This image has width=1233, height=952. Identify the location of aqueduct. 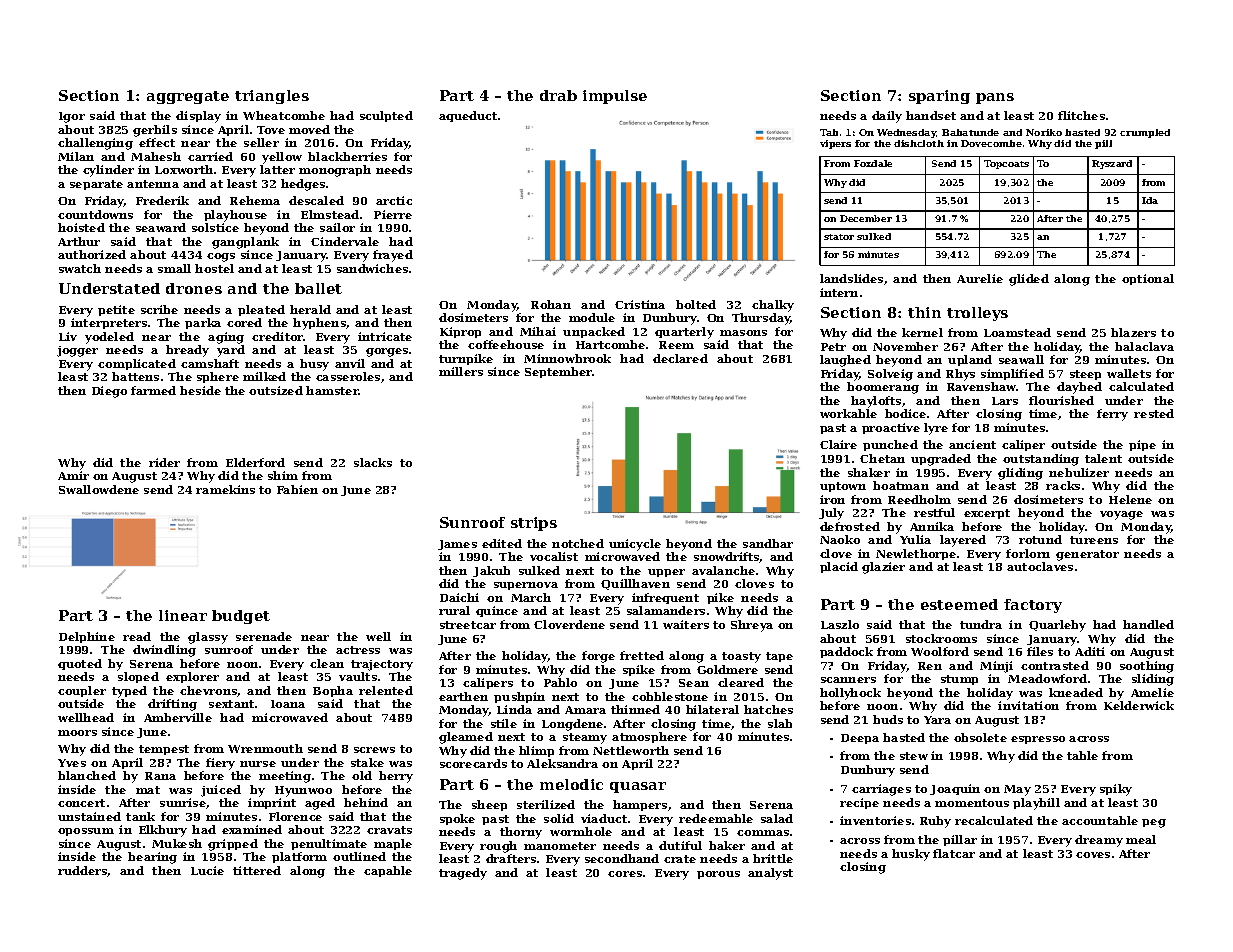
(468, 116).
